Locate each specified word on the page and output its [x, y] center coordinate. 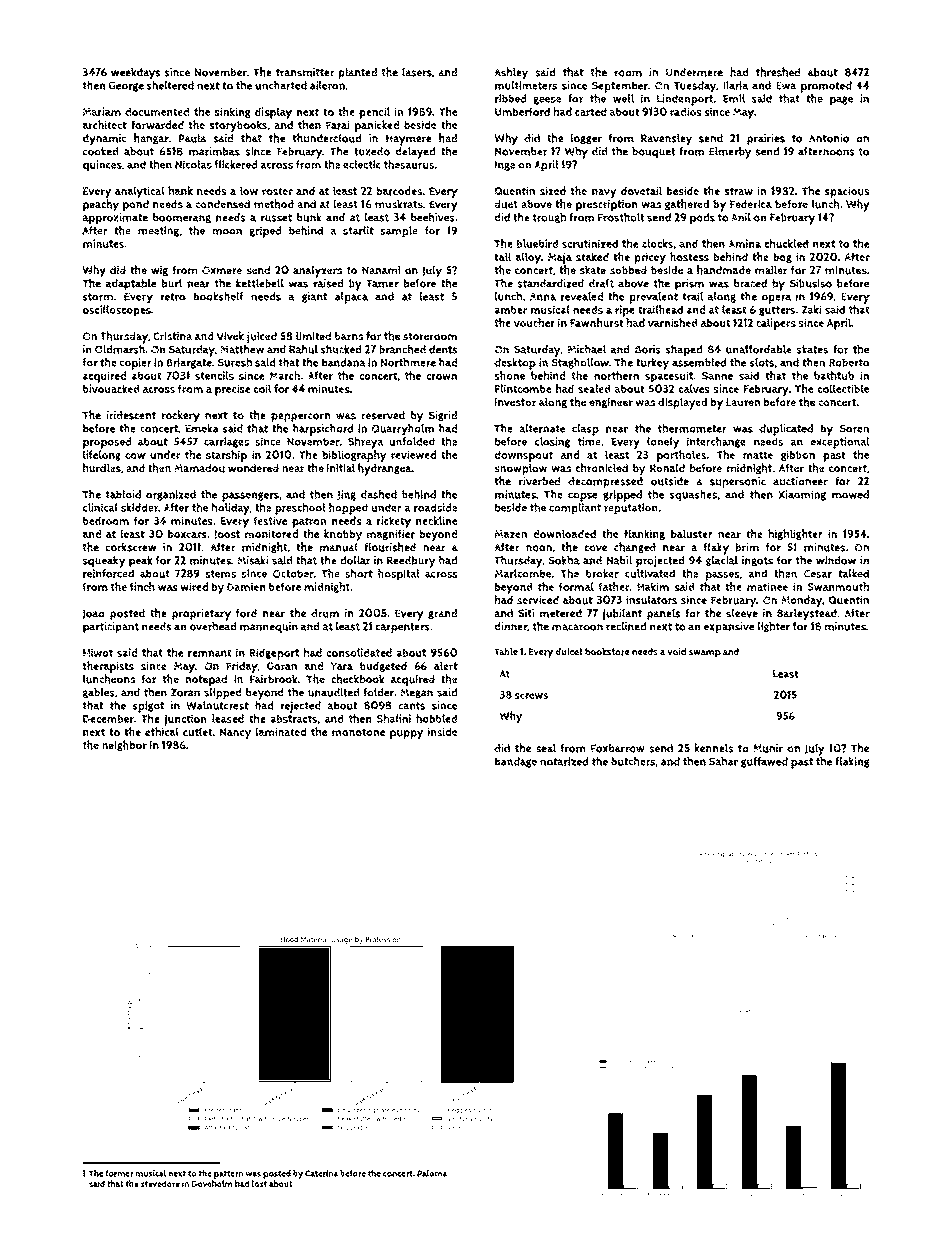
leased [228, 718]
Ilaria [736, 85]
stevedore [160, 1183]
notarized [564, 761]
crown [441, 376]
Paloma [432, 1173]
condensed [222, 204]
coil [262, 388]
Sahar [723, 761]
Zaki [811, 309]
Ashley [511, 73]
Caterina [322, 1173]
